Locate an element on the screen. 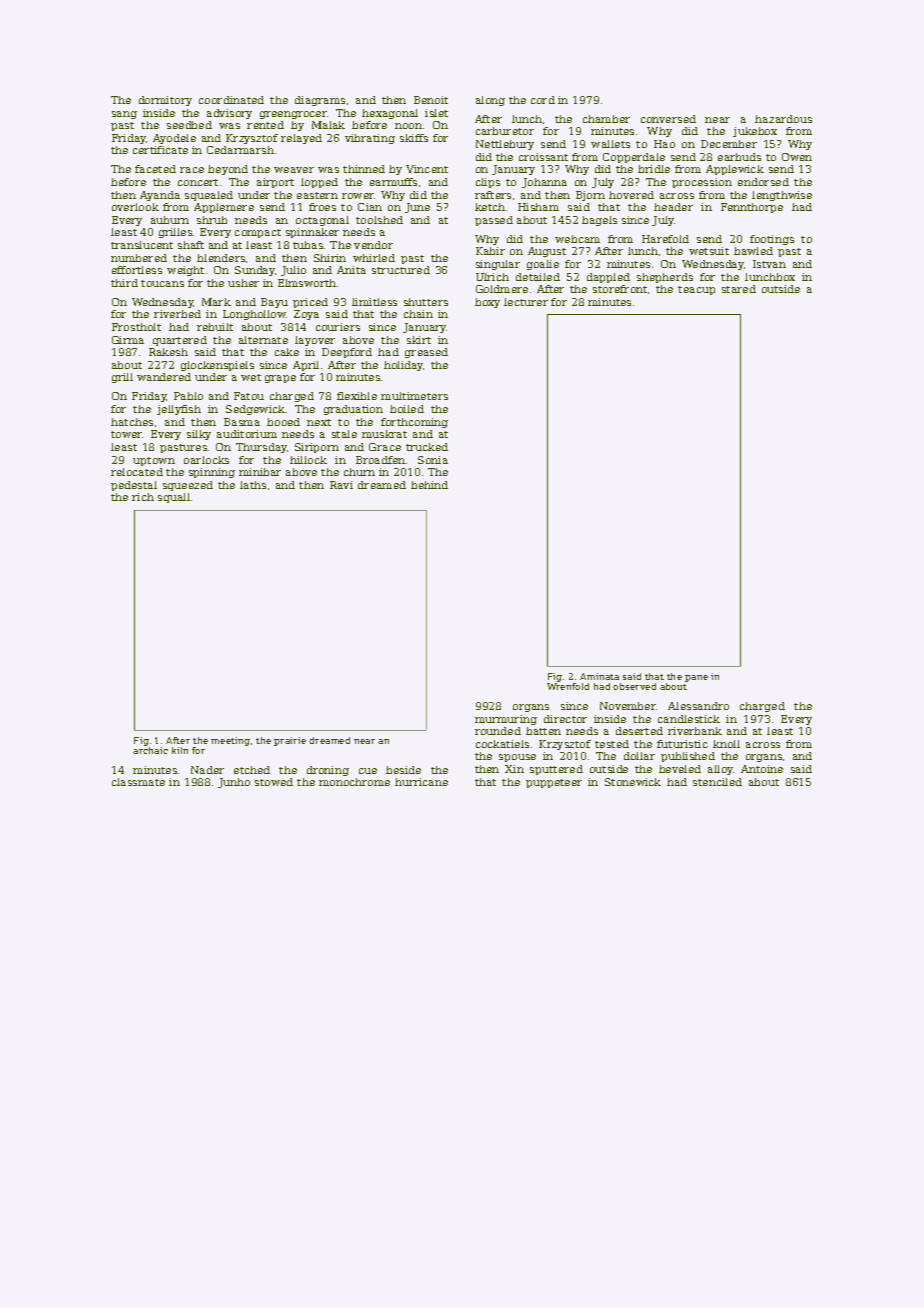 Image resolution: width=924 pixels, height=1308 pixels. dormitory is located at coordinates (165, 101).
